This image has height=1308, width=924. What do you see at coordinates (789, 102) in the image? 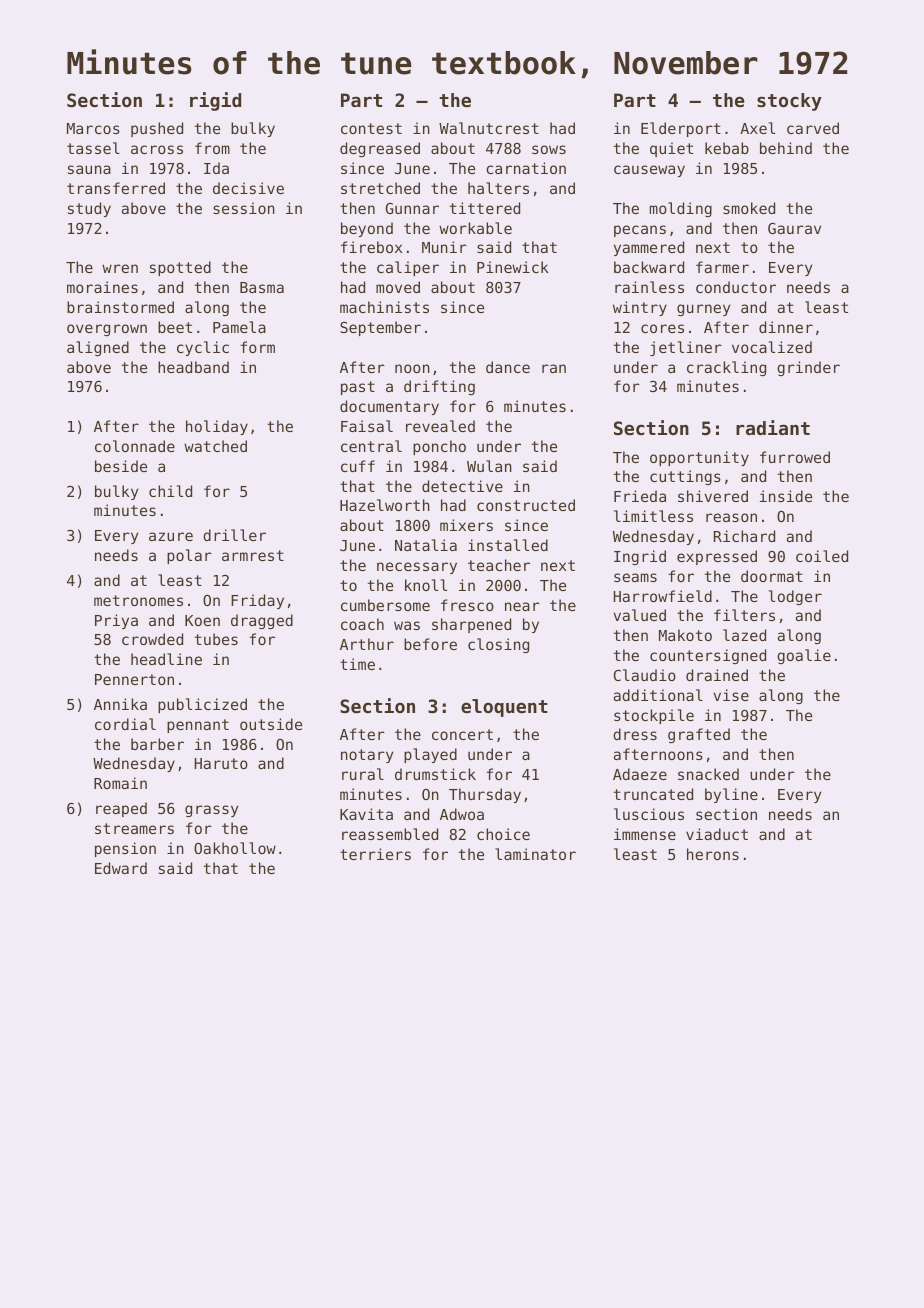
I see `stocky` at bounding box center [789, 102].
